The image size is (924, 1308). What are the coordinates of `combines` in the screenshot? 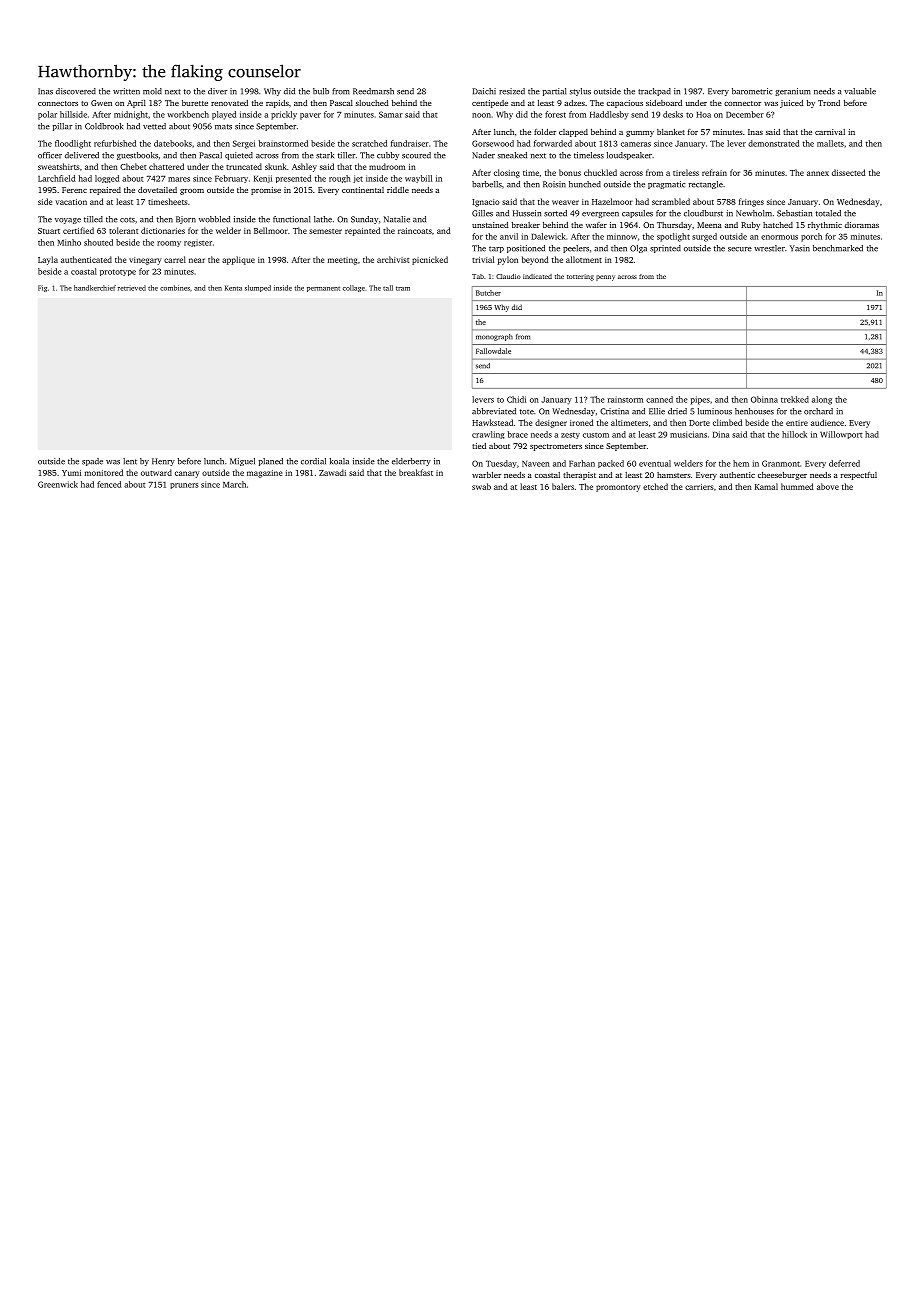 It's located at (175, 288).
